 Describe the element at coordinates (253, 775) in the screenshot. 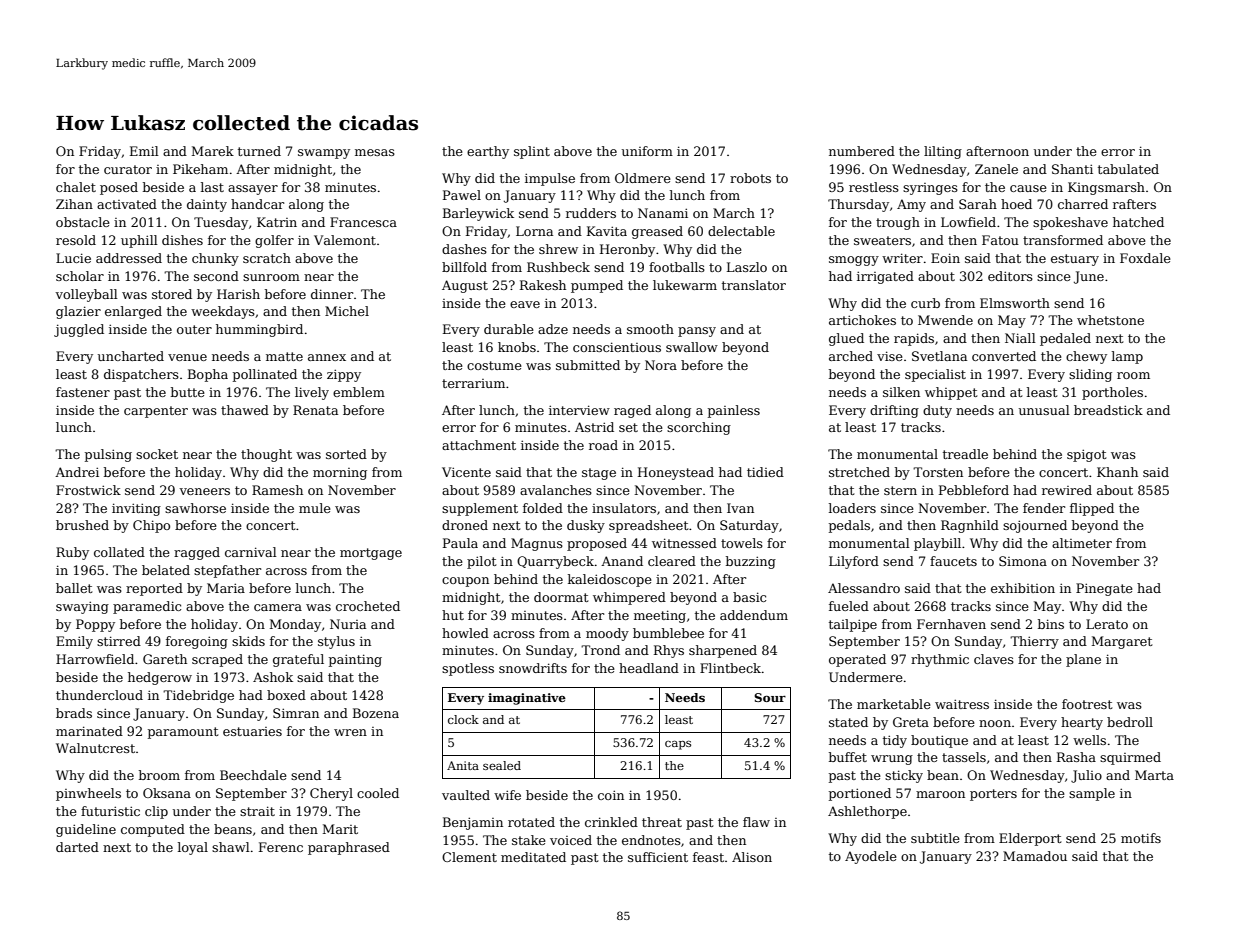

I see `Beechdale` at that location.
